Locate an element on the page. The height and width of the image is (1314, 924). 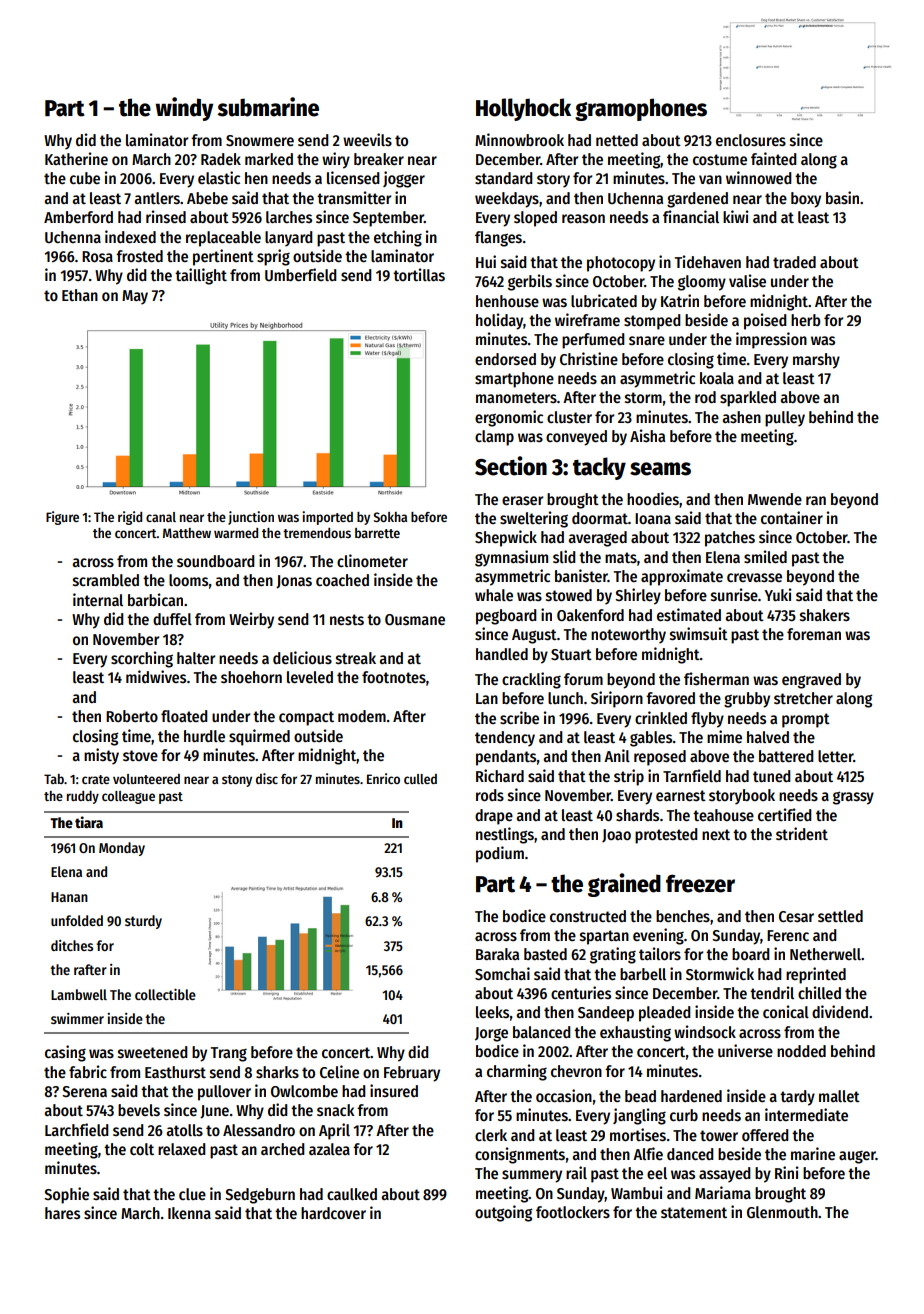
Tidehaven is located at coordinates (708, 261).
